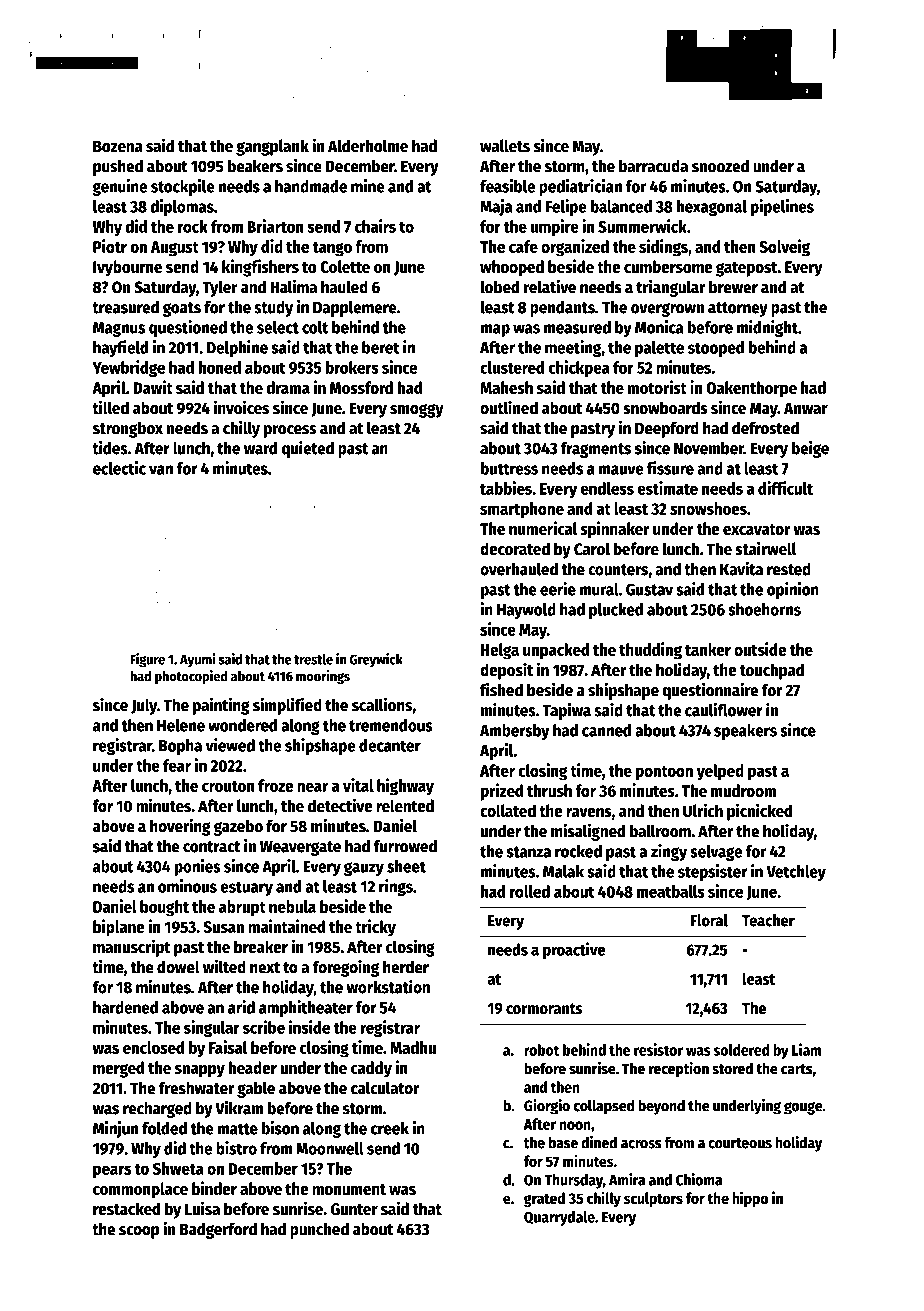  I want to click on Briarton, so click(275, 226).
